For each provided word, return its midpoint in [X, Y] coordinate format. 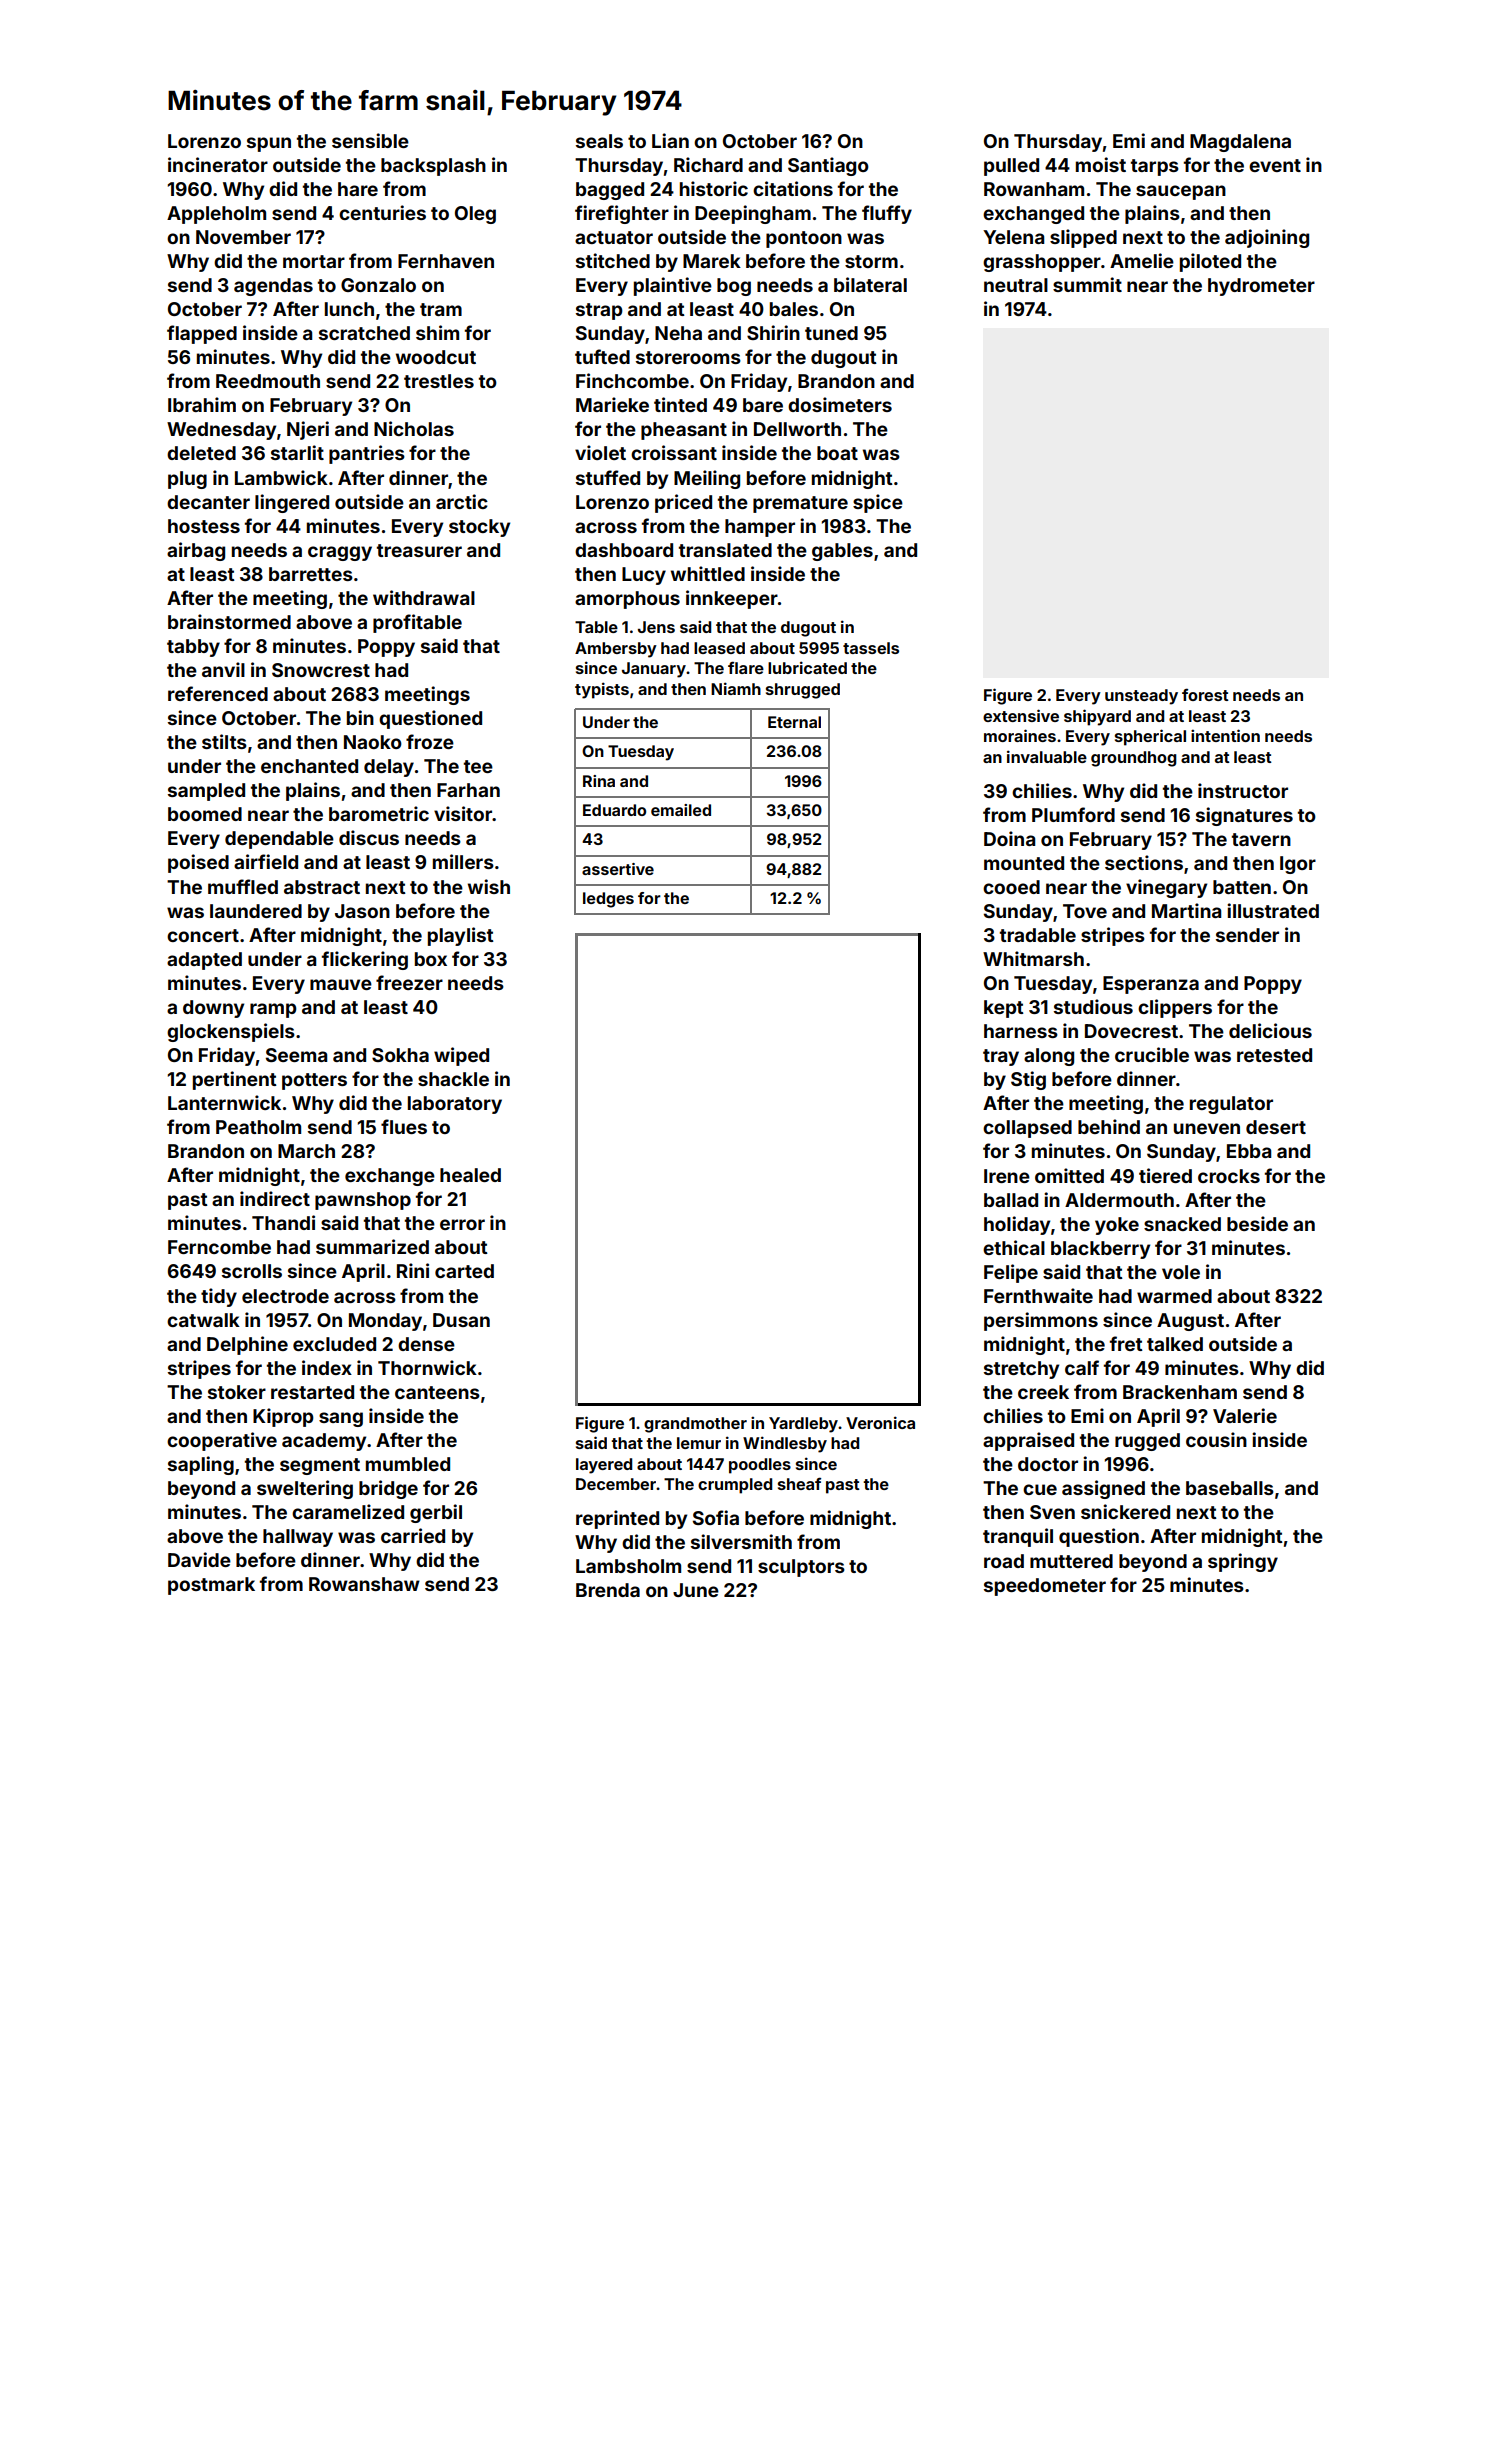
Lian [670, 140]
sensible [370, 140]
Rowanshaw [364, 1584]
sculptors [801, 1568]
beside [1257, 1223]
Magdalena [1240, 143]
